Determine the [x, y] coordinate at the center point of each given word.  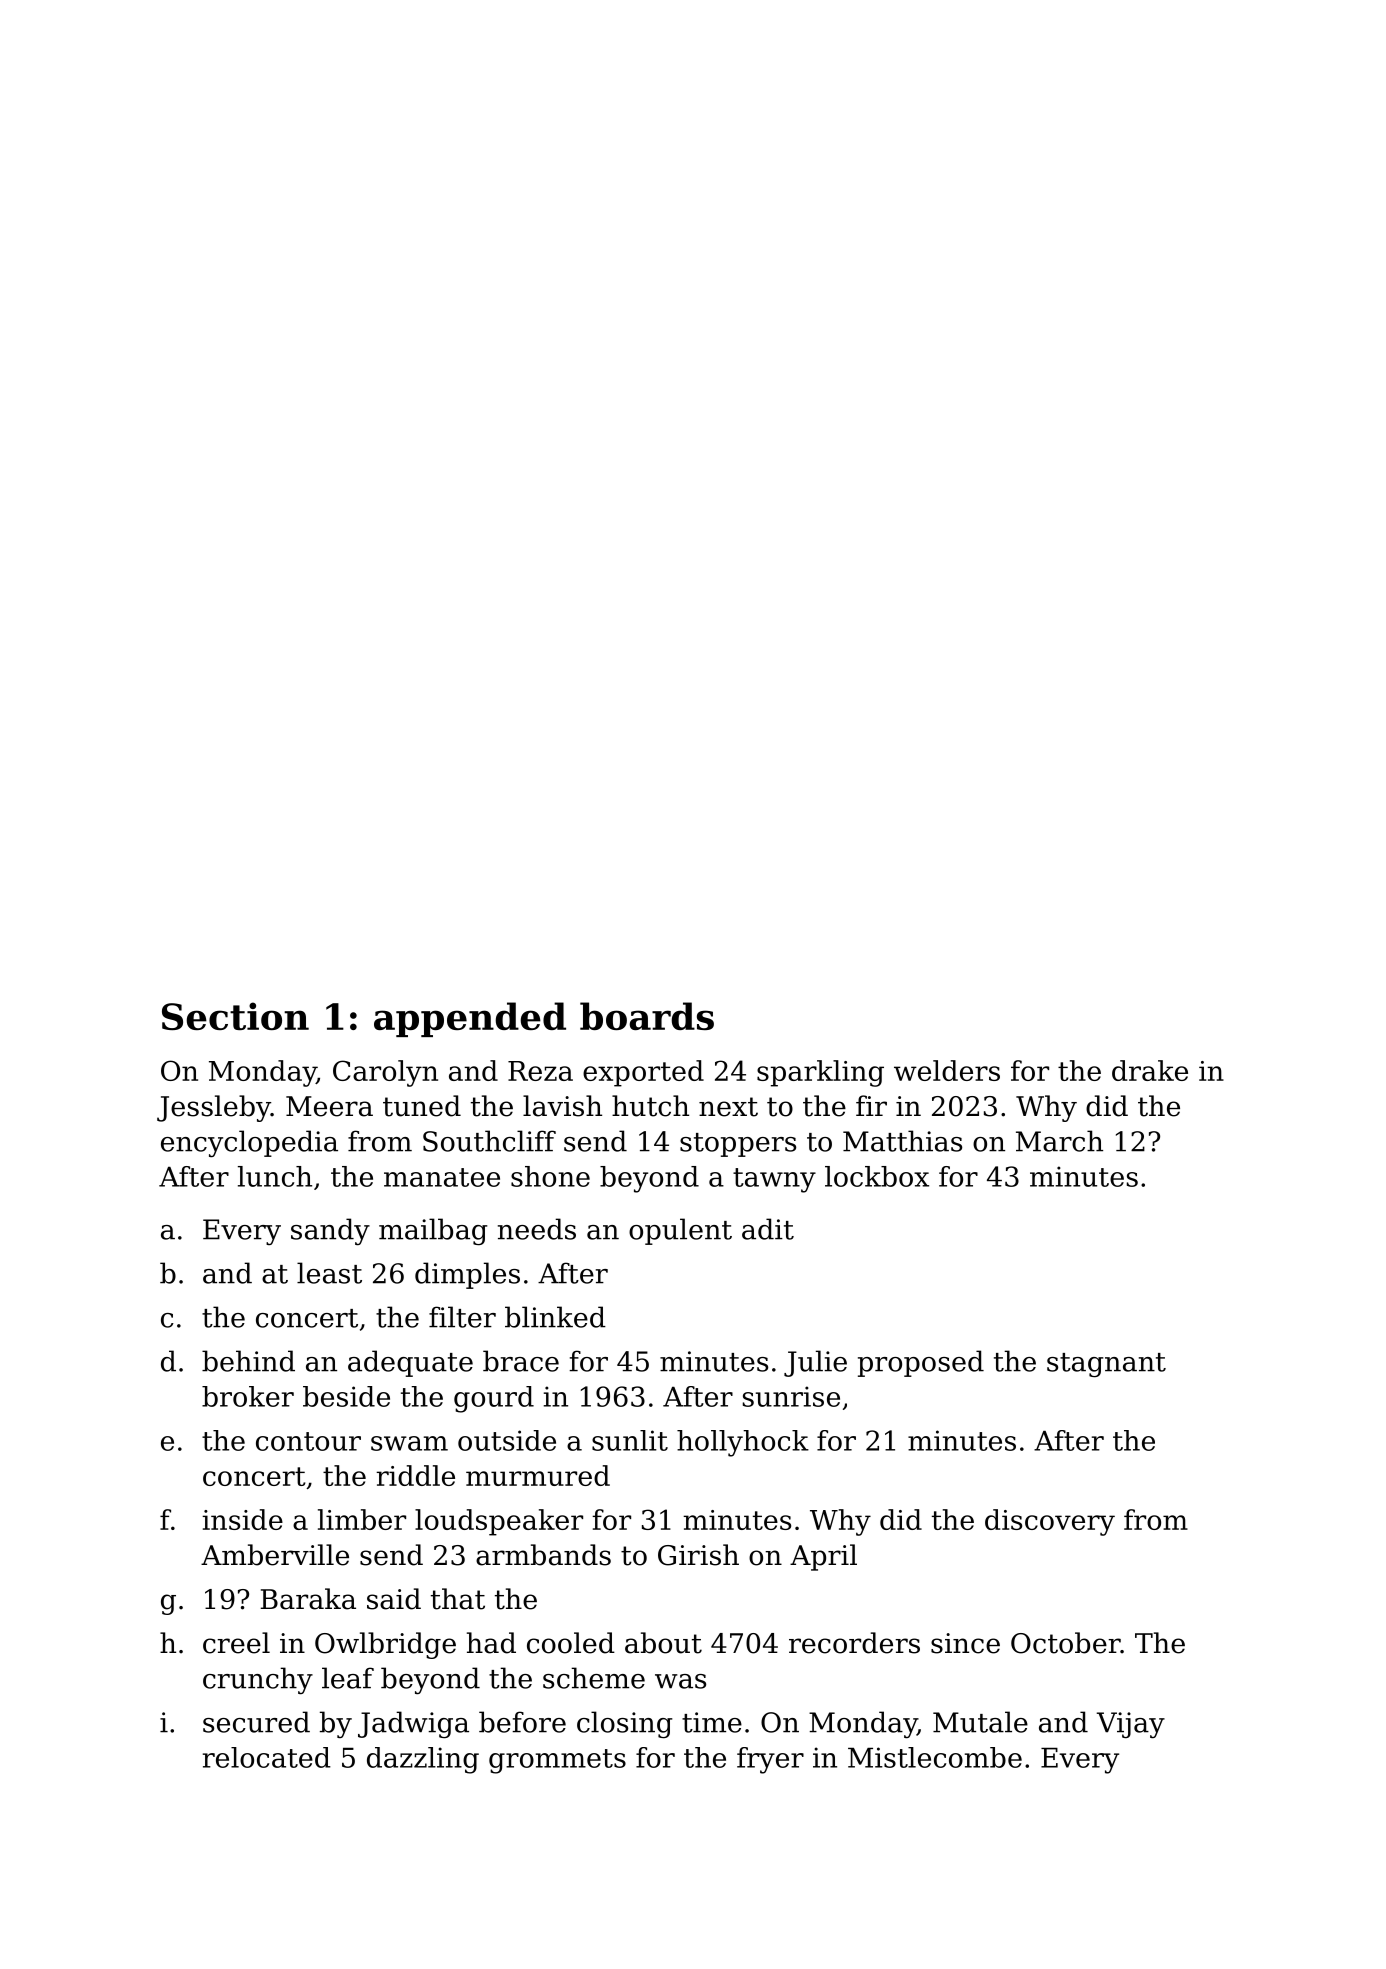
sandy [330, 1231]
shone [550, 1176]
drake [1150, 1070]
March [1059, 1141]
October [1065, 1643]
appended [470, 1019]
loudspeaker [499, 1522]
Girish [698, 1555]
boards [647, 1016]
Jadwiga [413, 1724]
